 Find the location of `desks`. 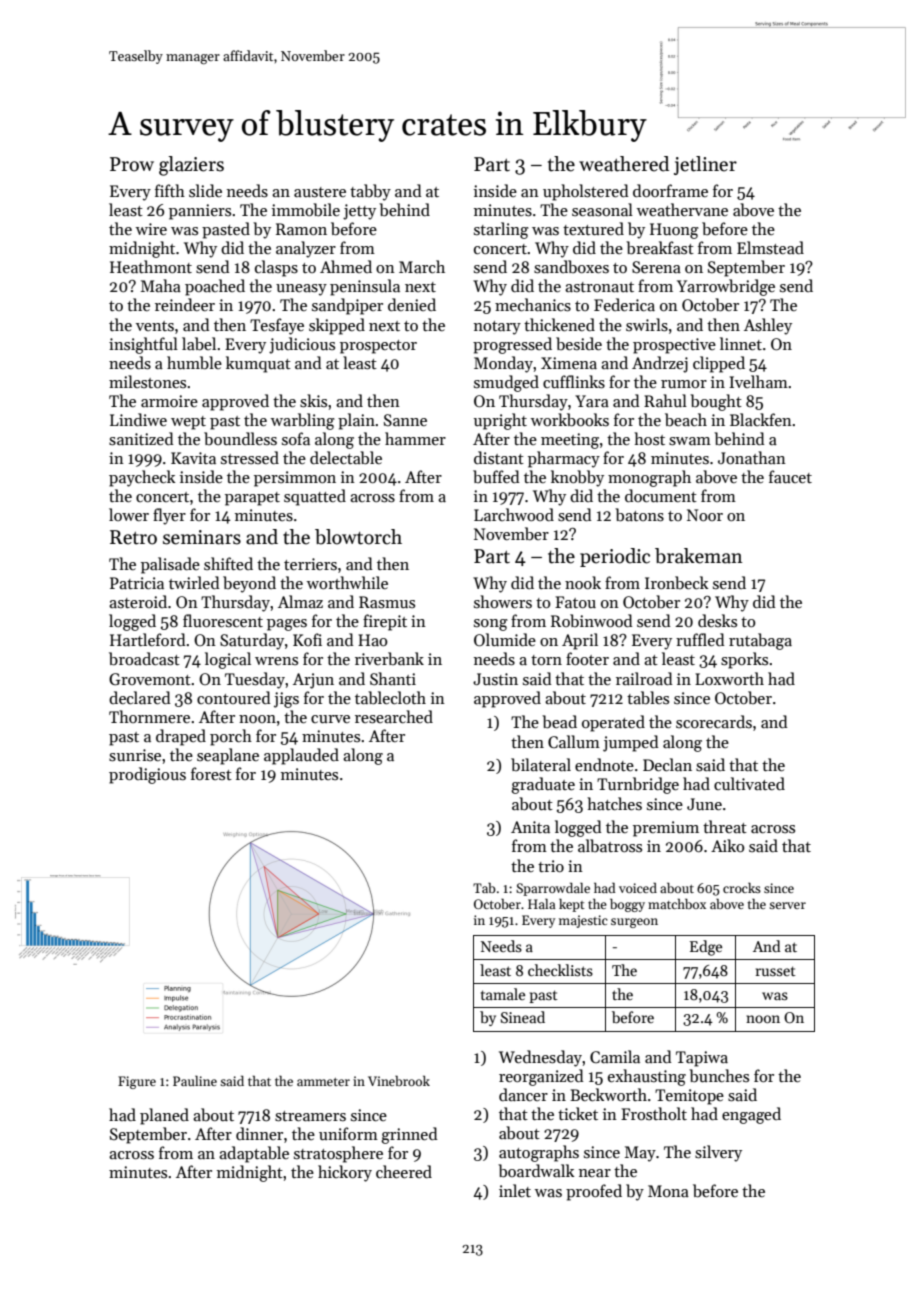

desks is located at coordinates (717, 620).
